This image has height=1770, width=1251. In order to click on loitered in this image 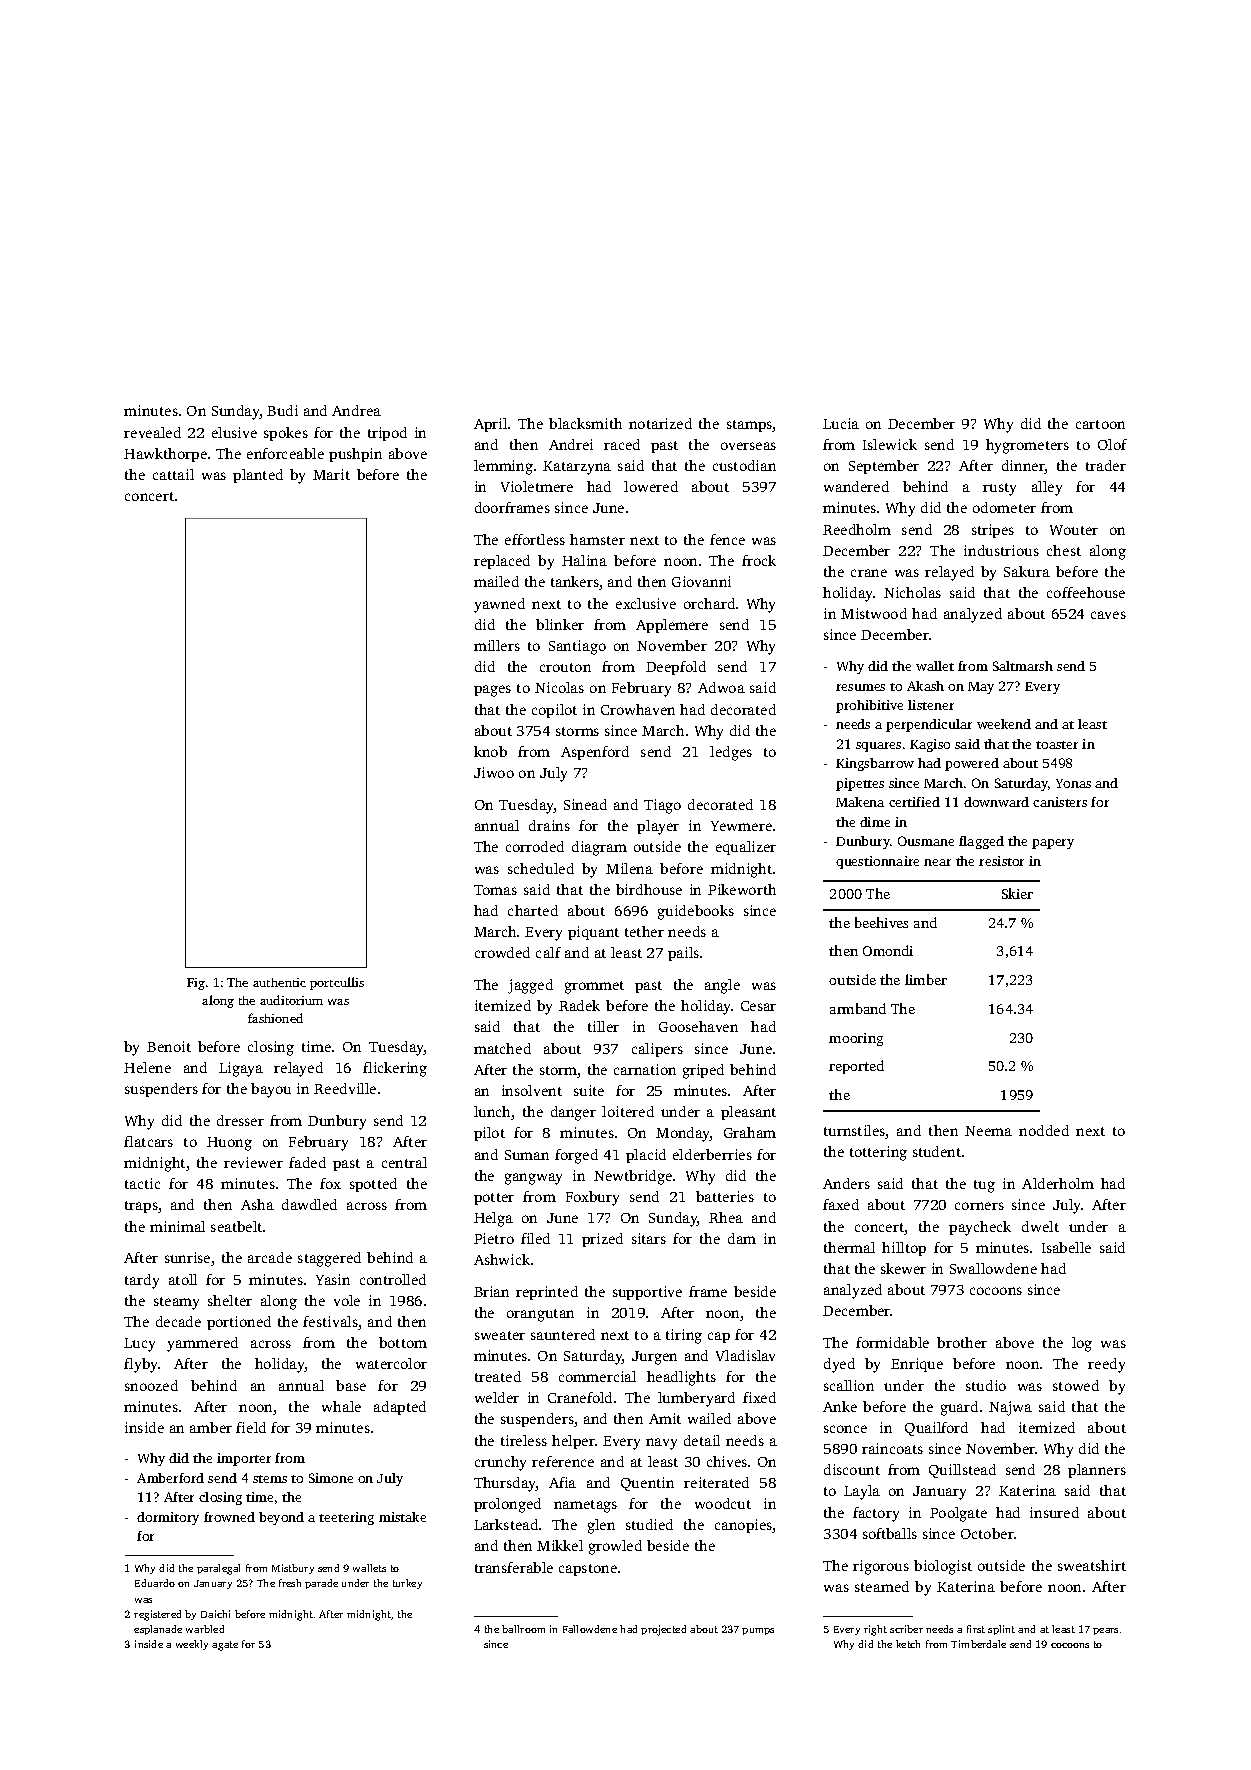, I will do `click(628, 1111)`.
